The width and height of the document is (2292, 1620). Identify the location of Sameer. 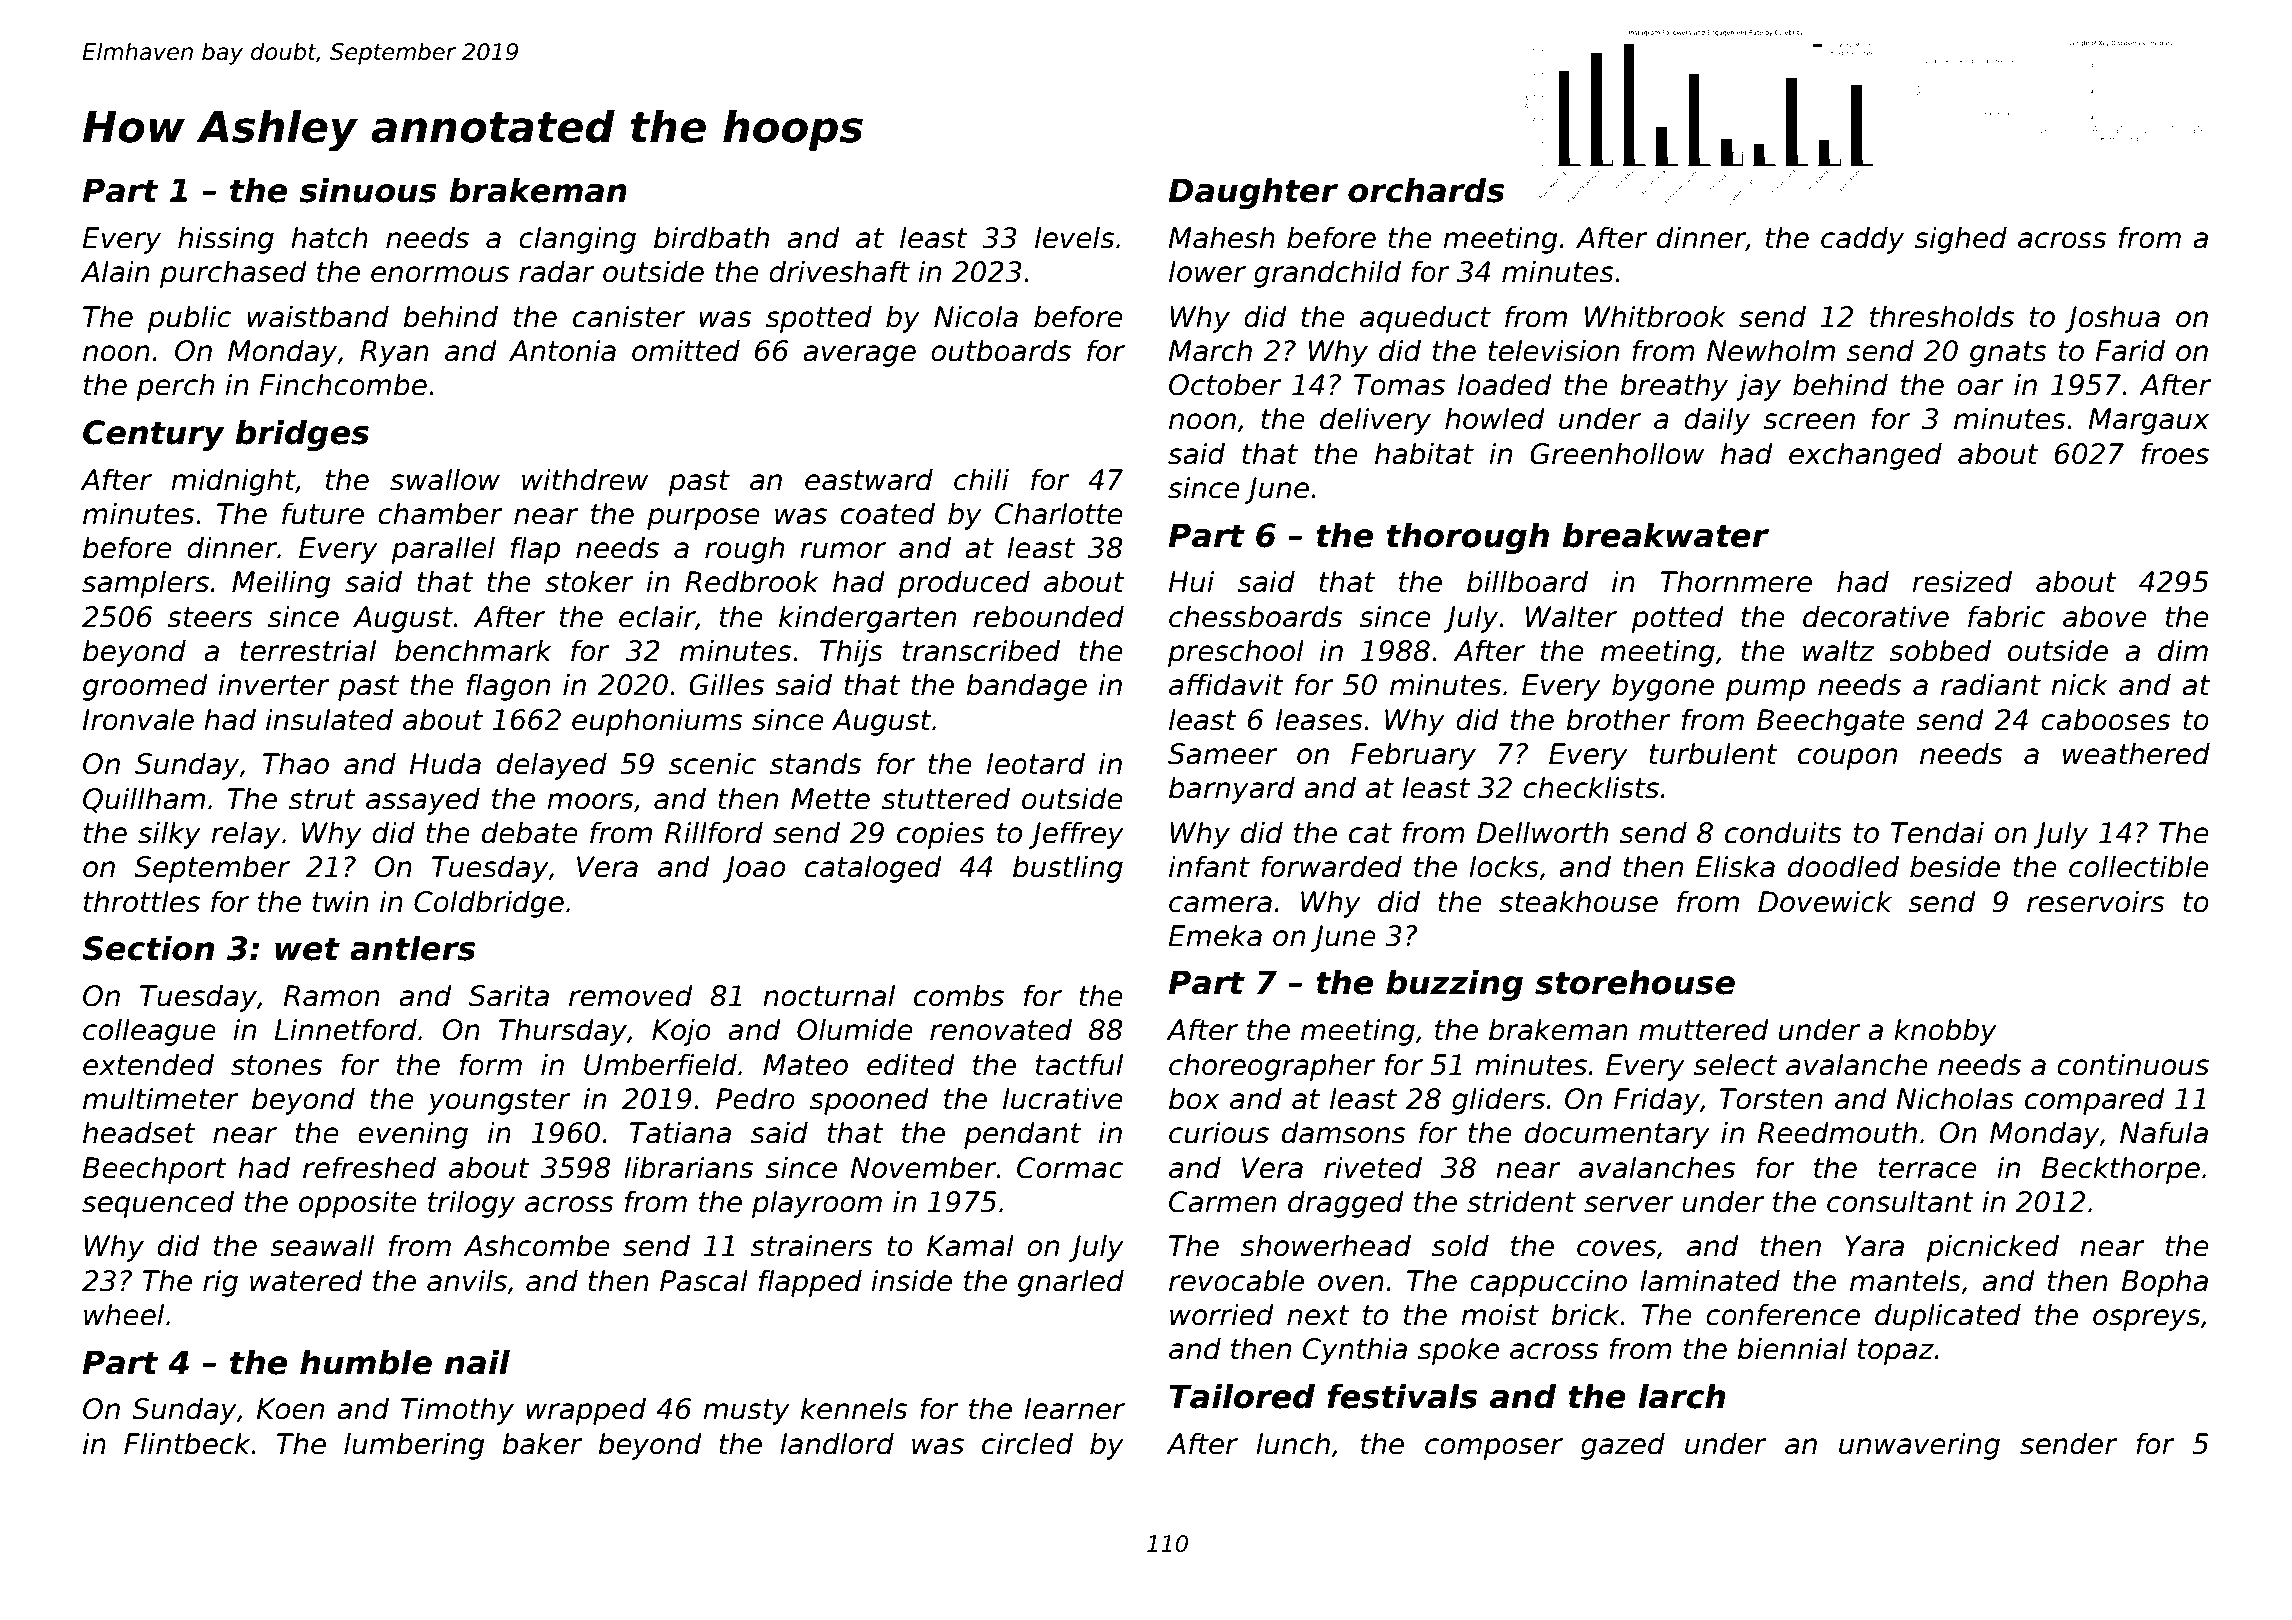
(1222, 754).
